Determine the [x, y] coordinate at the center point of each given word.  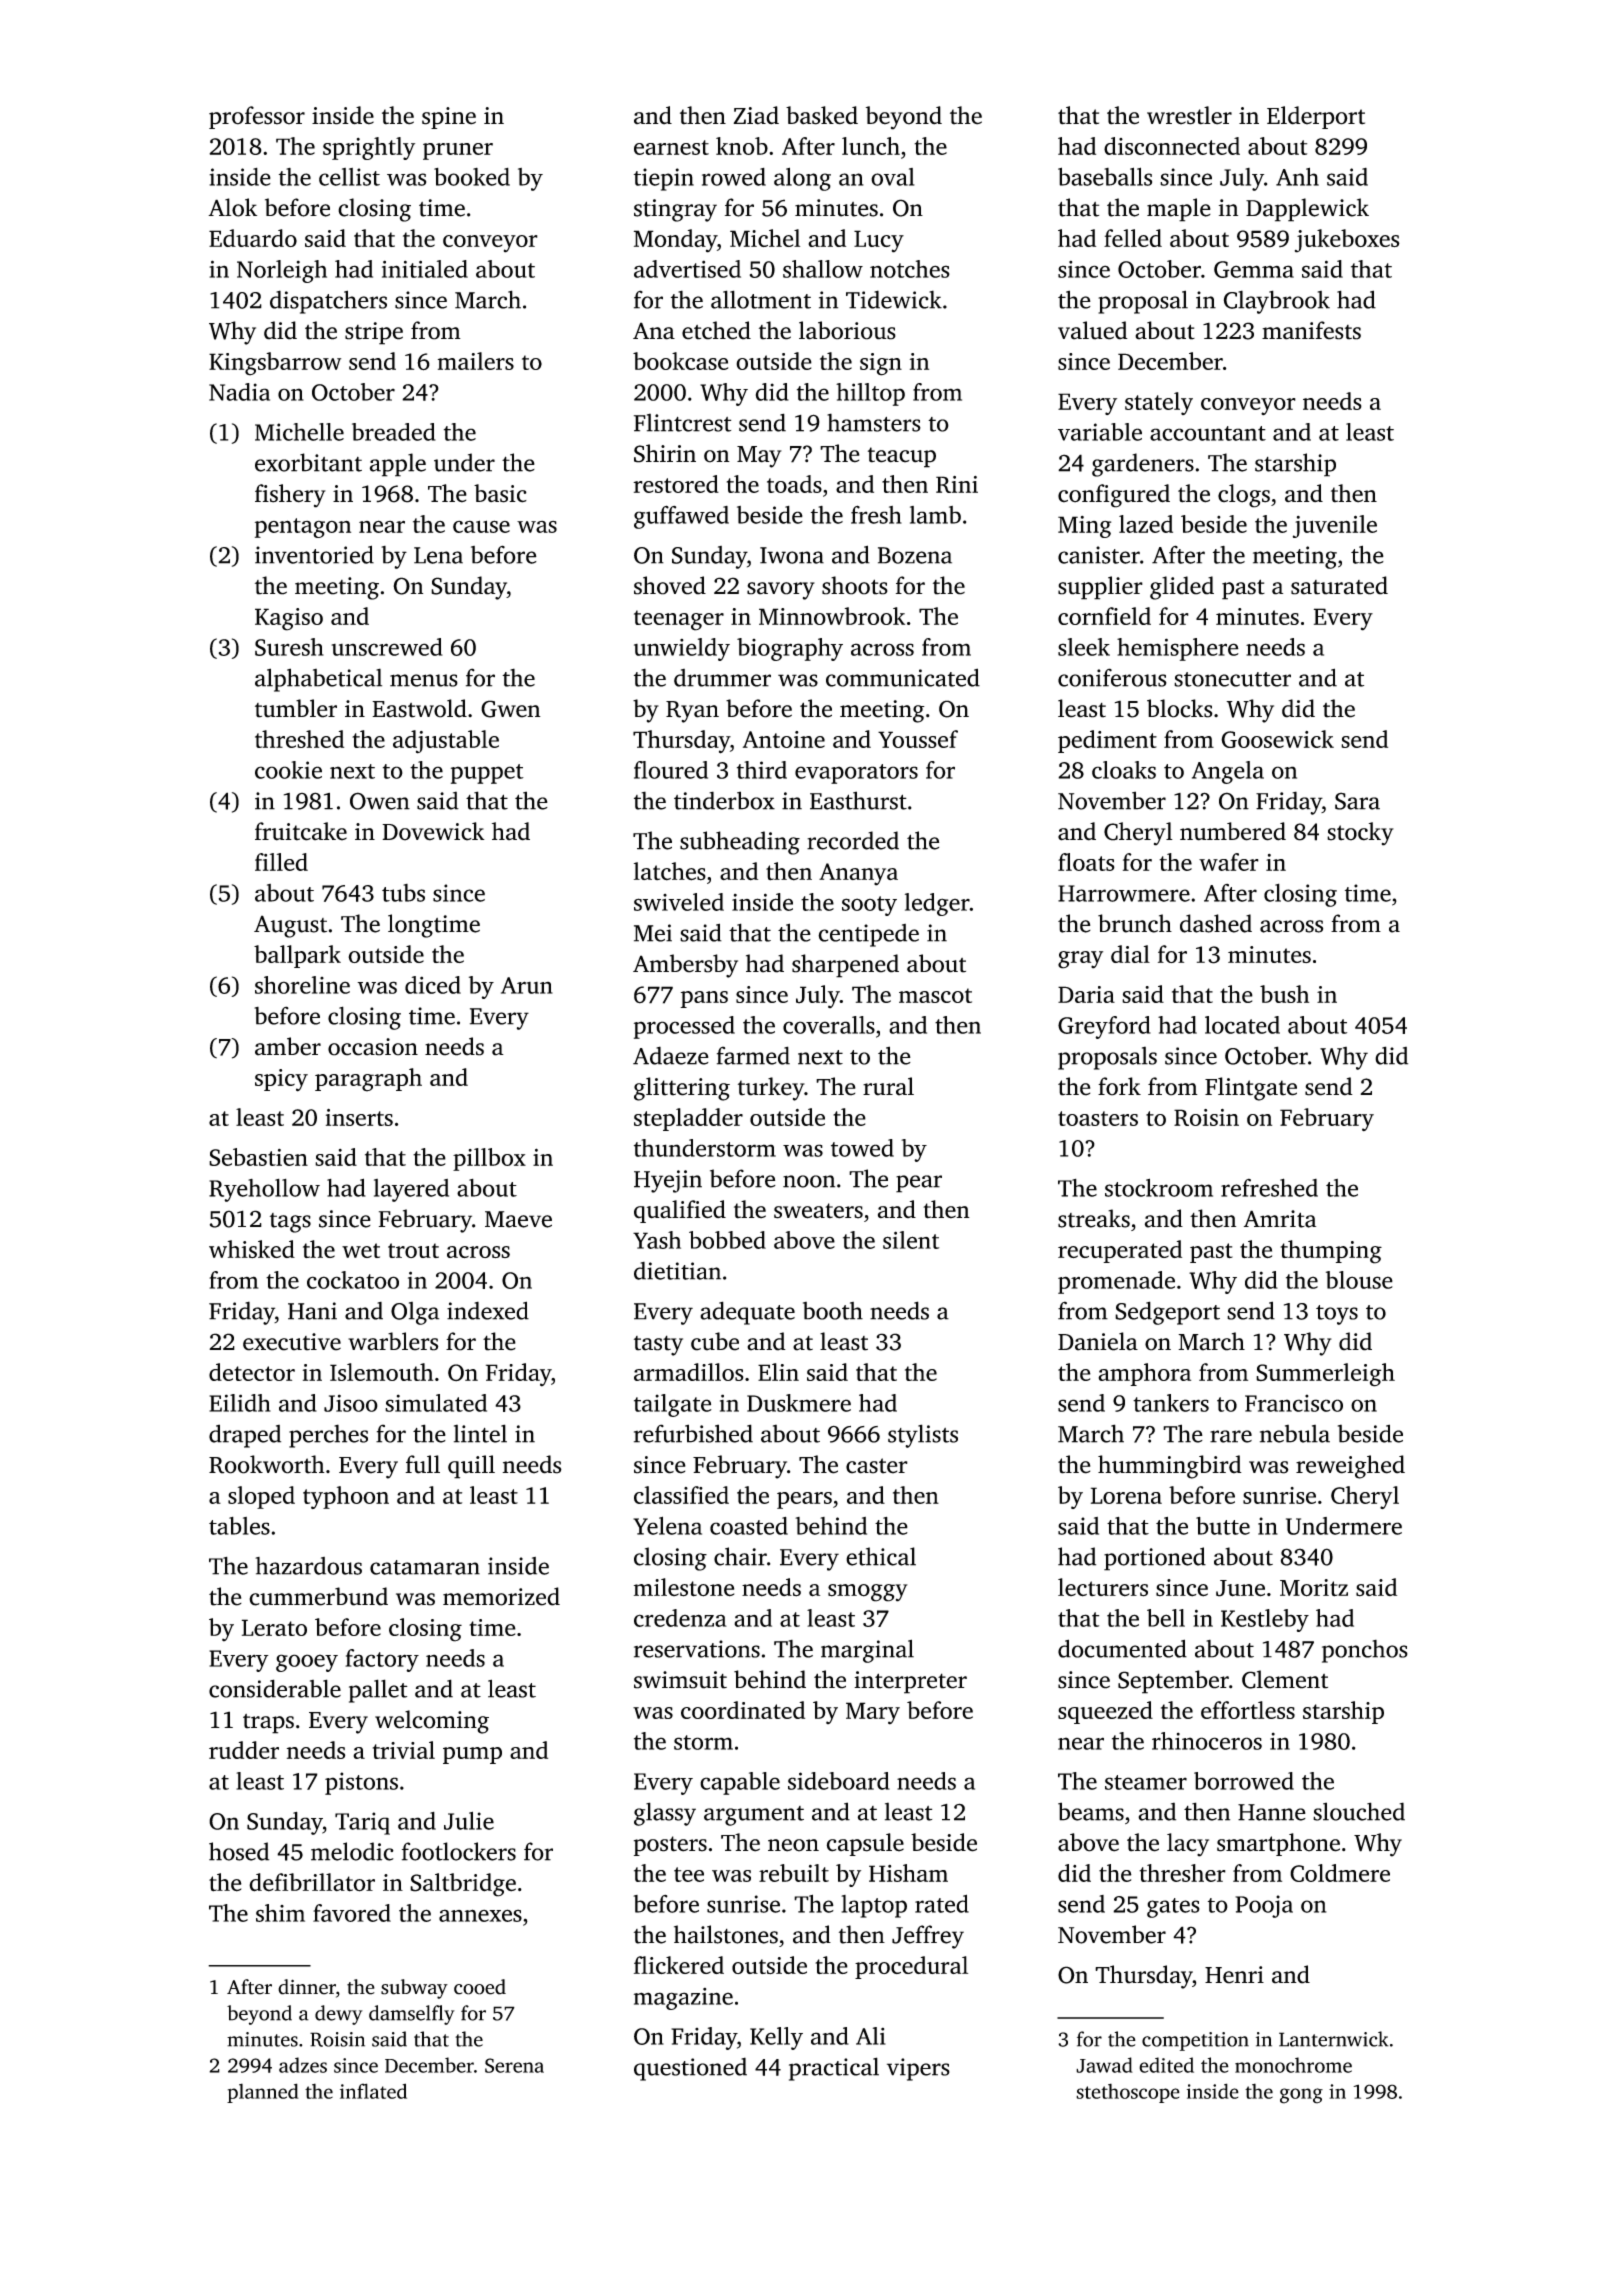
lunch [871, 146]
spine [449, 118]
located [1242, 1025]
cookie [288, 770]
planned [263, 2093]
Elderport [1316, 117]
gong [1301, 2096]
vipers [918, 2069]
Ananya [858, 874]
